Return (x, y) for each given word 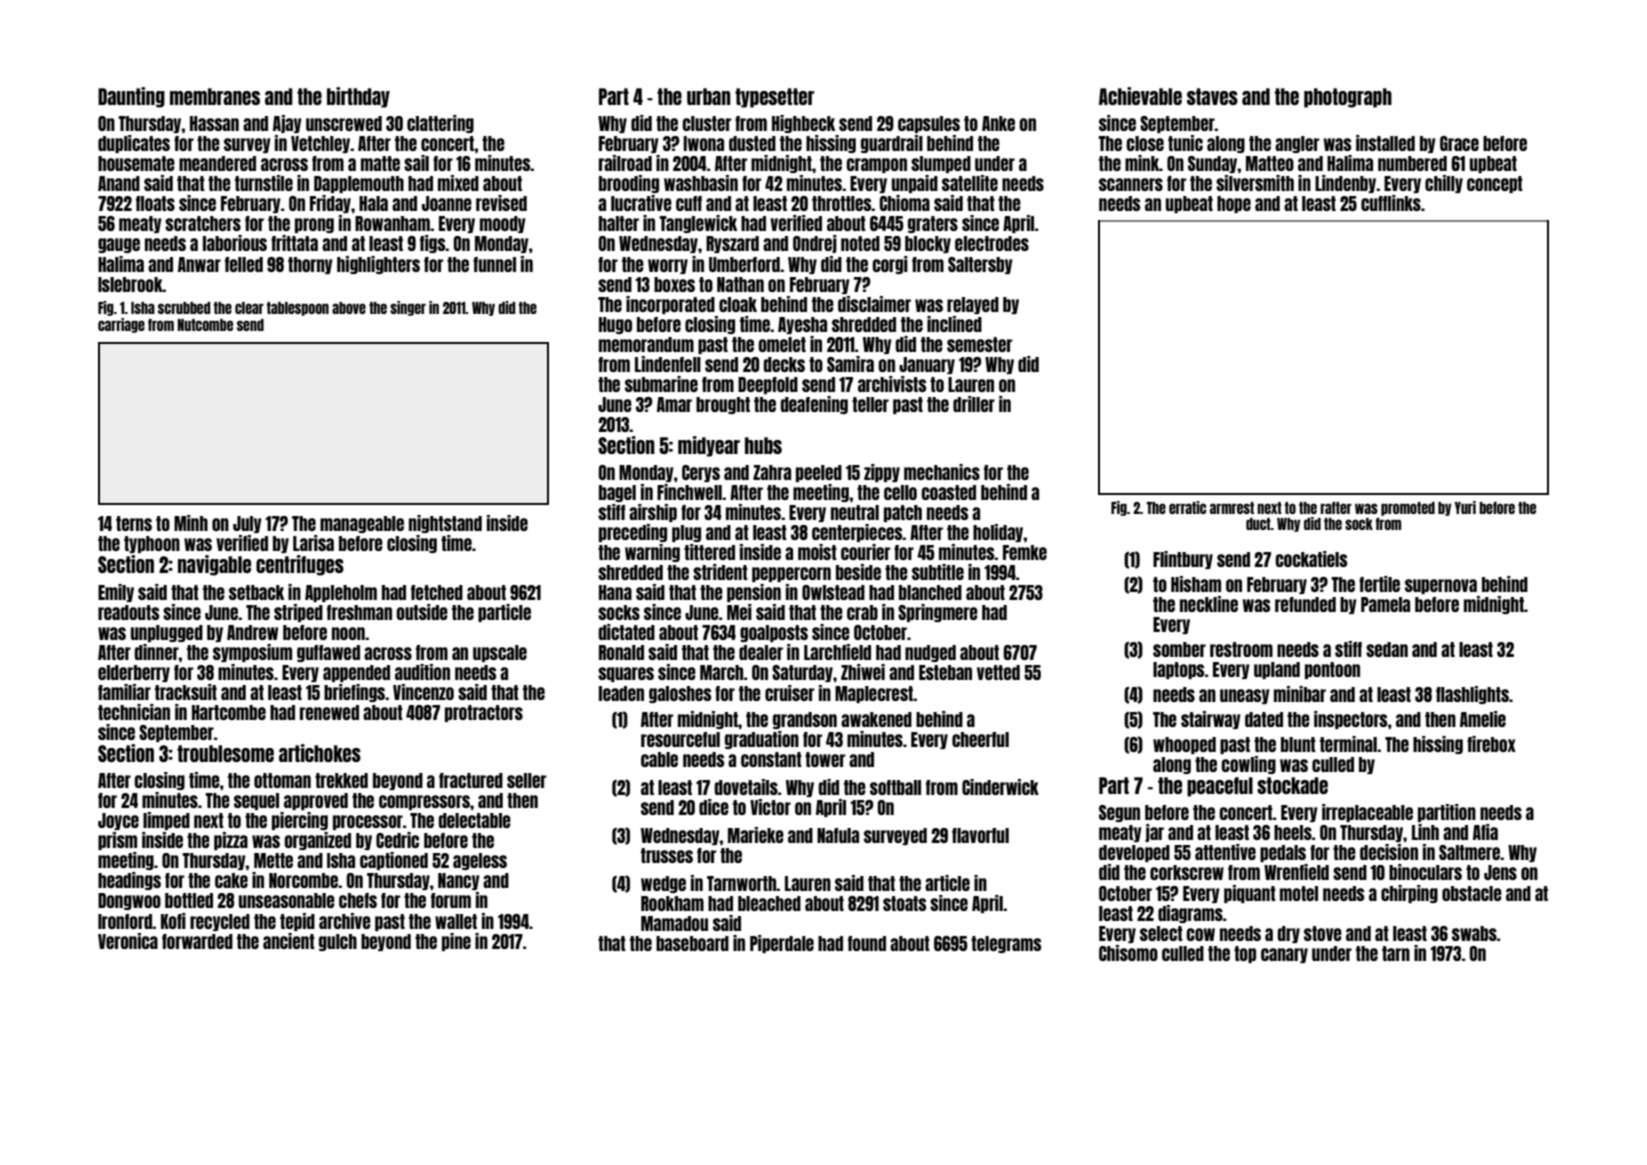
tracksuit (186, 692)
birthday (358, 97)
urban (709, 96)
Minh (191, 523)
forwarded (197, 941)
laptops (1178, 670)
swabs (1474, 933)
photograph (1348, 98)
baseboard (692, 943)
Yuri (1465, 507)
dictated (626, 632)
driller (974, 404)
